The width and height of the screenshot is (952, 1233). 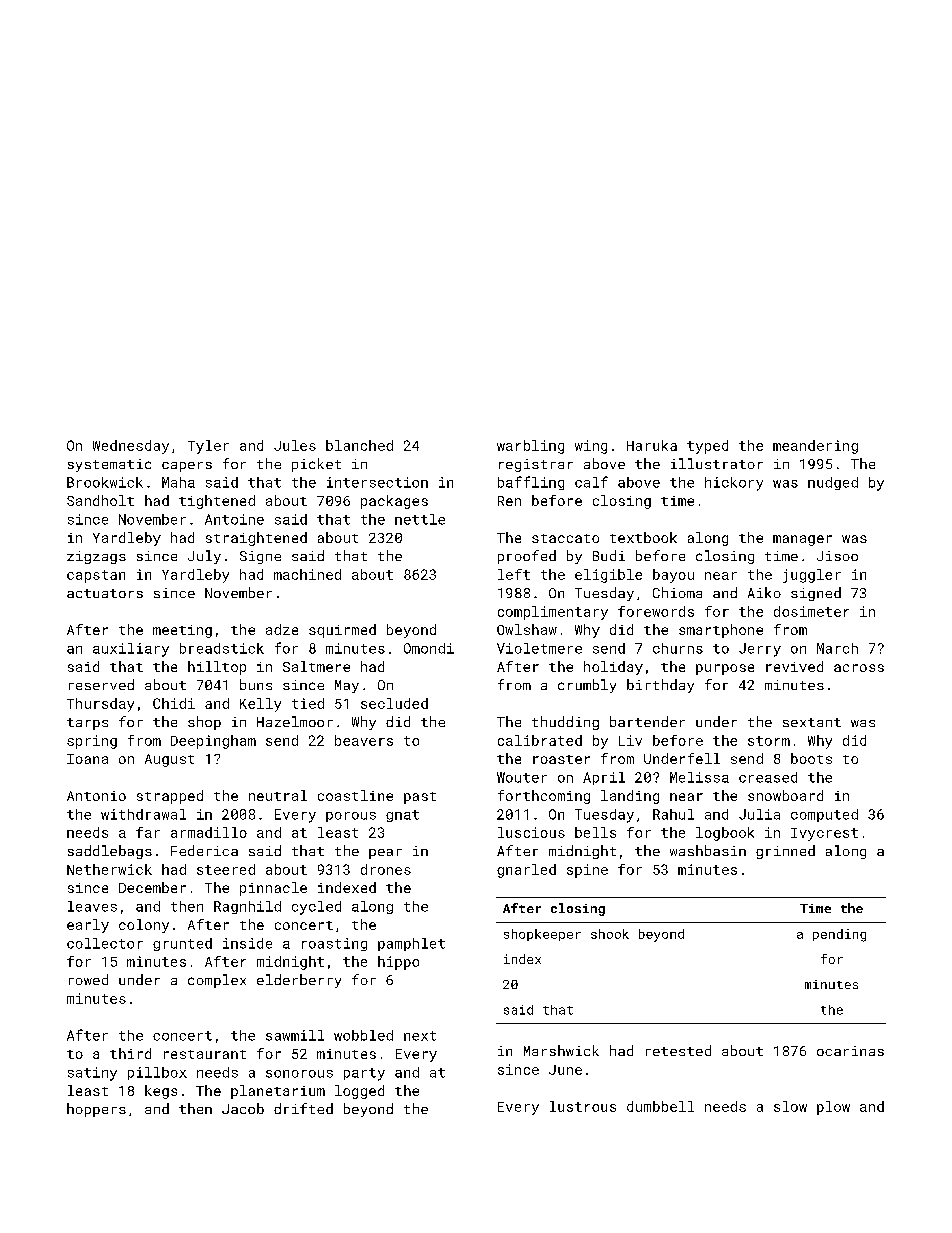 What do you see at coordinates (610, 934) in the screenshot?
I see `shook` at bounding box center [610, 934].
